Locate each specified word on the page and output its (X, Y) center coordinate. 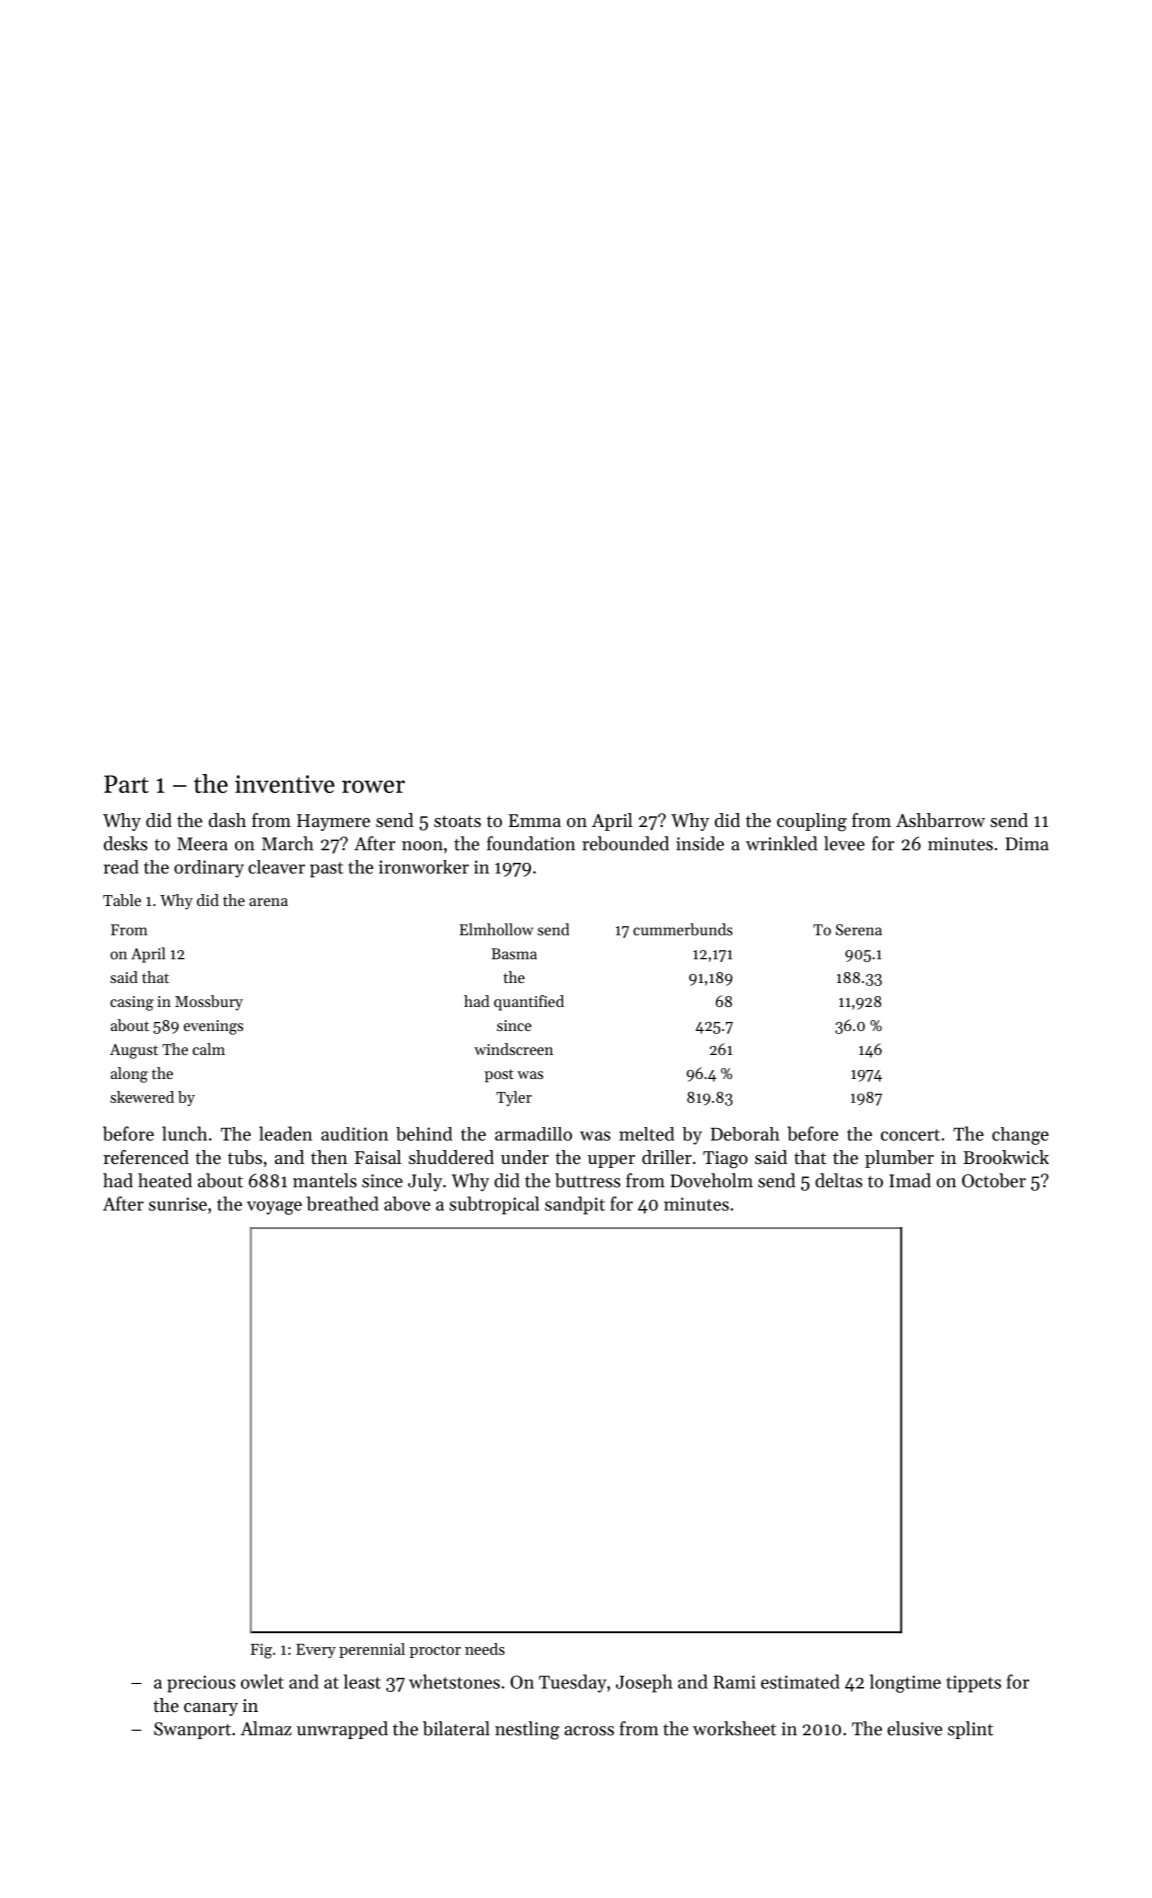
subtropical (494, 1205)
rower (373, 786)
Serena (859, 930)
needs (485, 1649)
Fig (261, 1651)
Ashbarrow (940, 820)
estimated (800, 1681)
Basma (514, 954)
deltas (839, 1180)
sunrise (178, 1204)
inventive (285, 784)
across (589, 1731)
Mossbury (209, 1003)
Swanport (192, 1730)
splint (970, 1730)
